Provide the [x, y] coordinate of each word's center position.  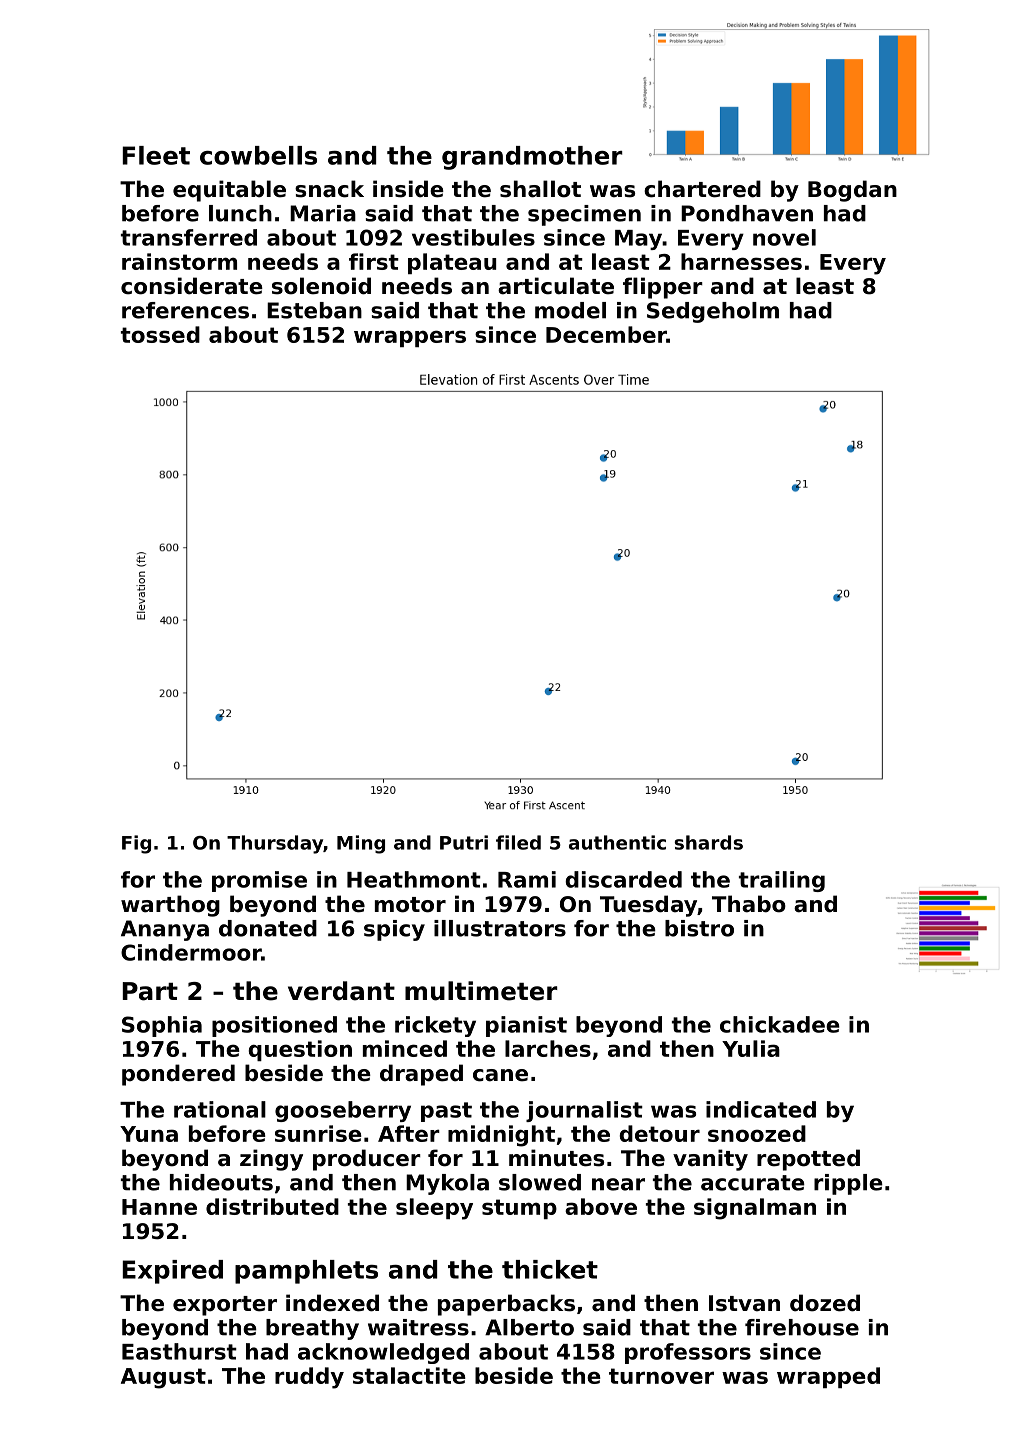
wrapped [828, 1377]
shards [708, 842]
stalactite [409, 1375]
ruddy [309, 1378]
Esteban [314, 310]
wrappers [410, 338]
